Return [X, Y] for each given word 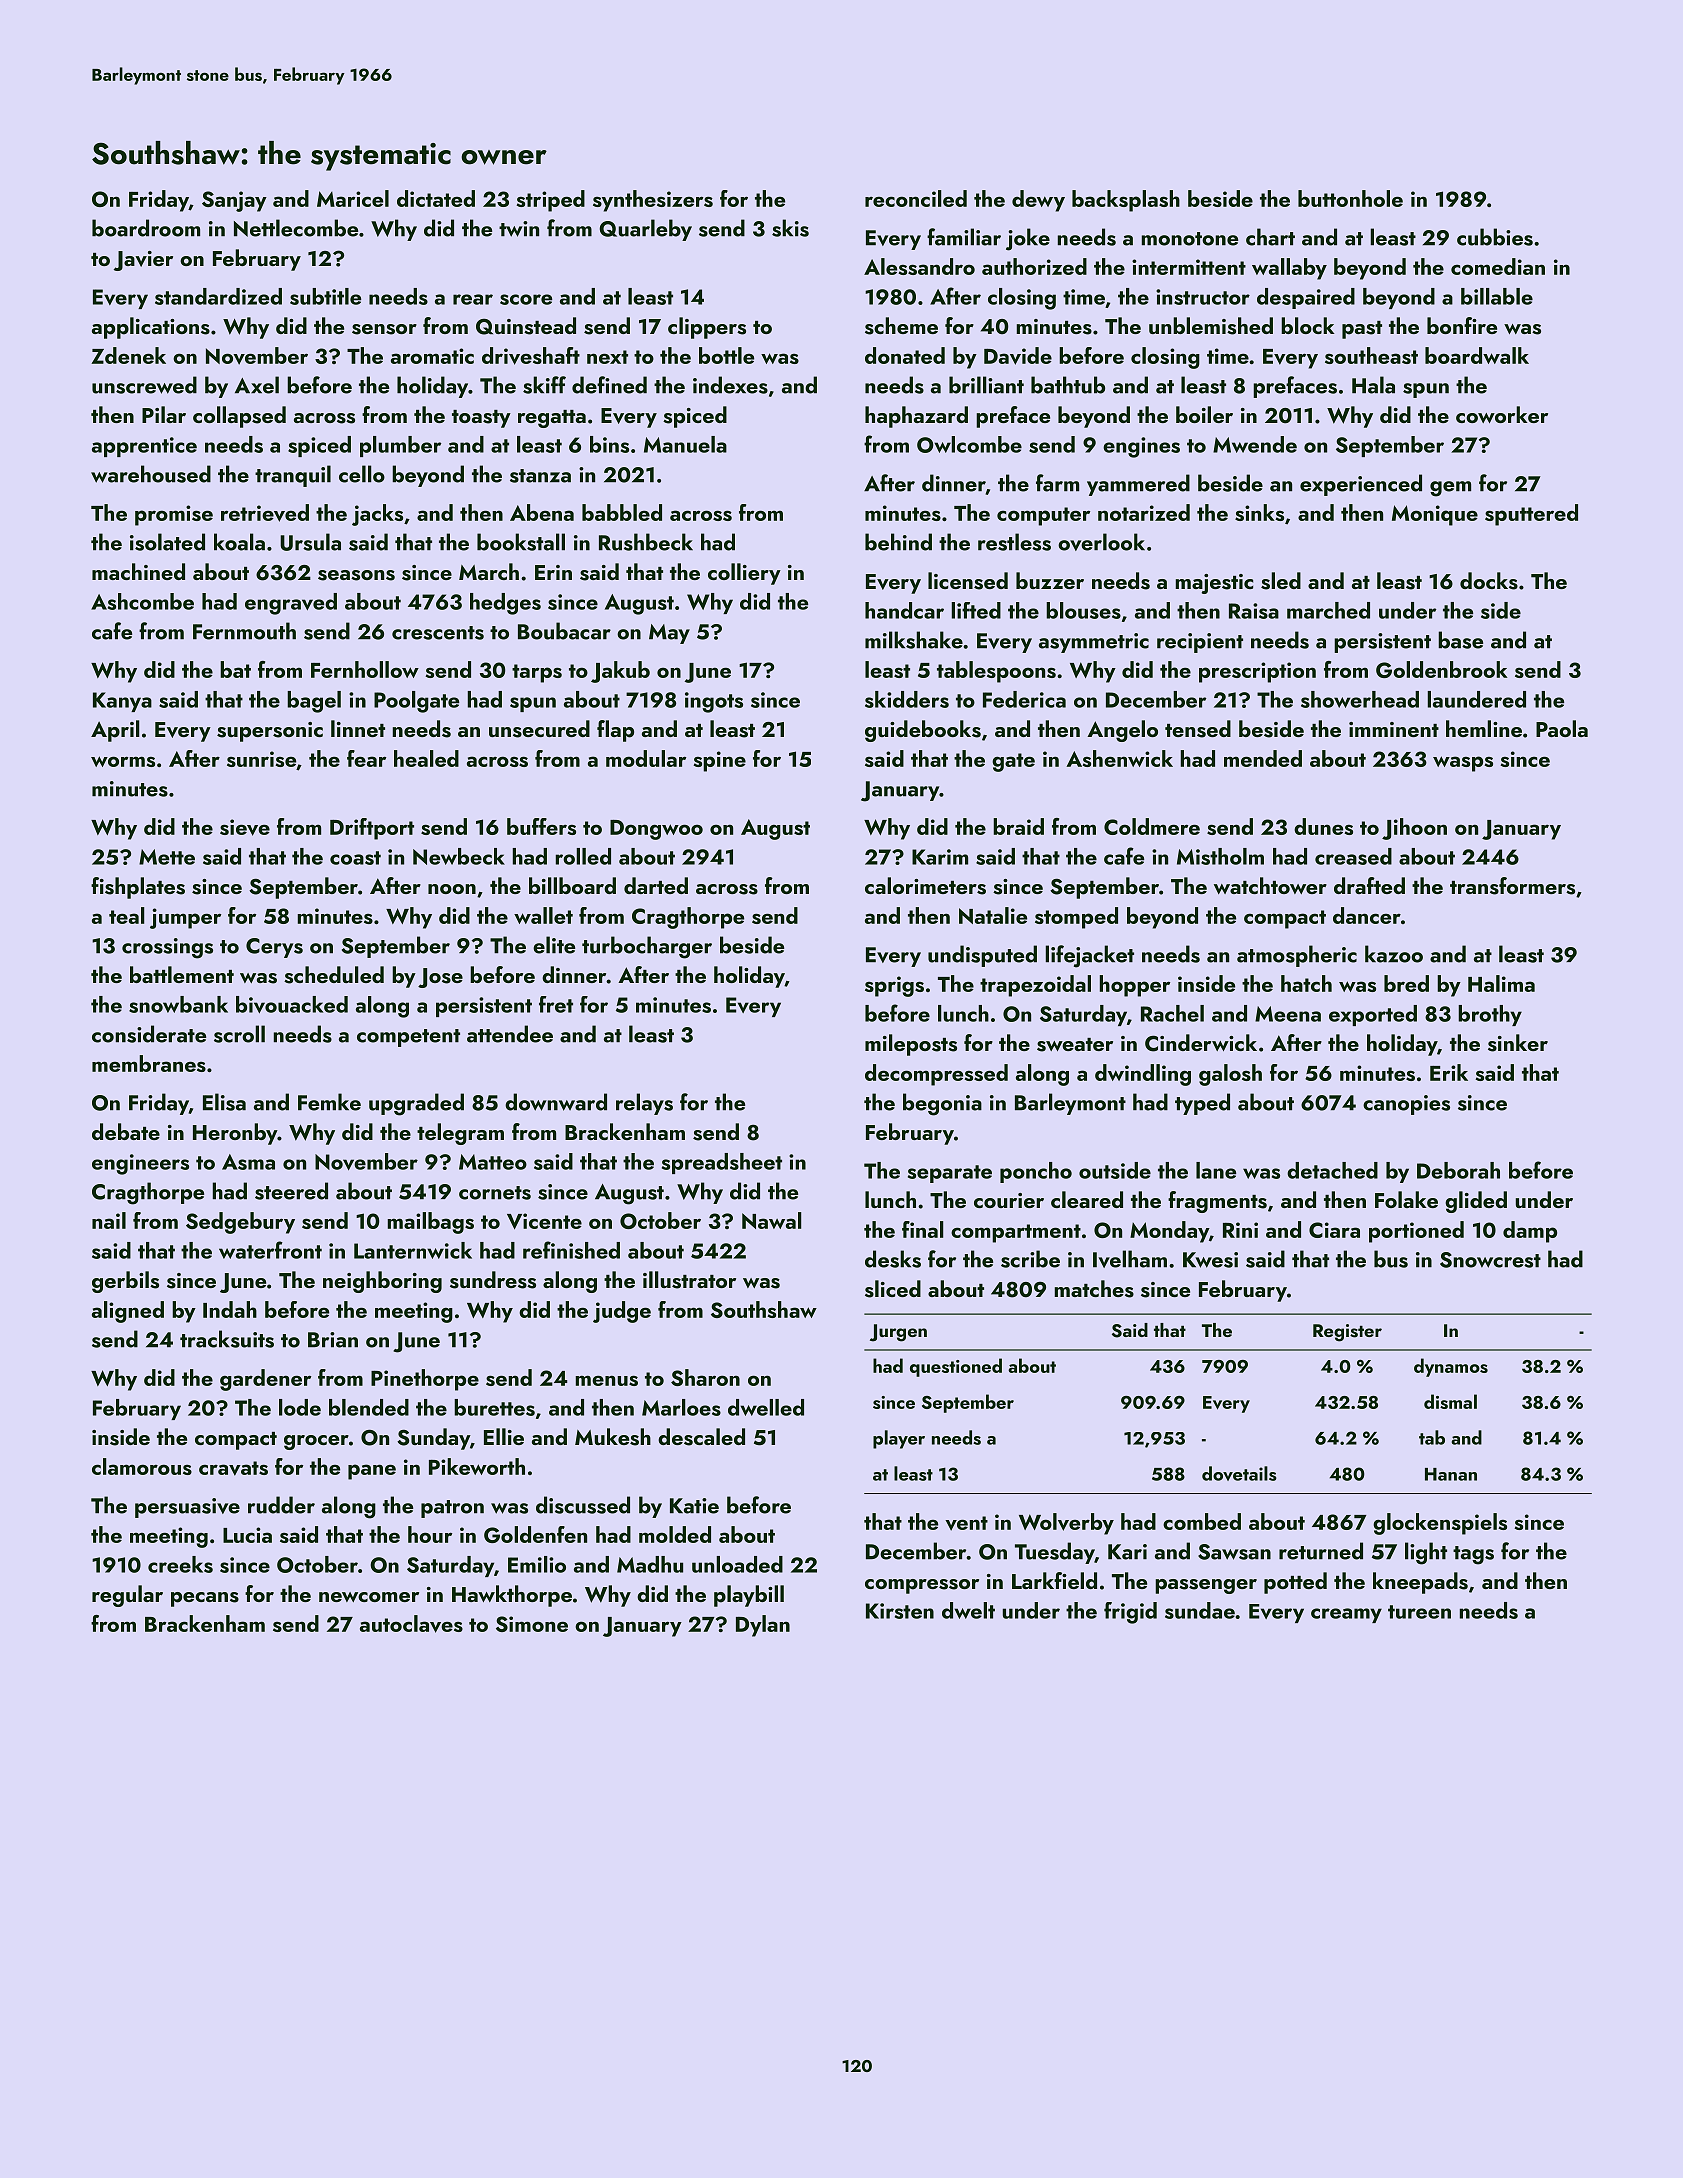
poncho [1036, 1172]
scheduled [334, 975]
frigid [1130, 1613]
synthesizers [653, 201]
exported [1373, 1015]
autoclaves [411, 1624]
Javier [143, 261]
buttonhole [1350, 198]
